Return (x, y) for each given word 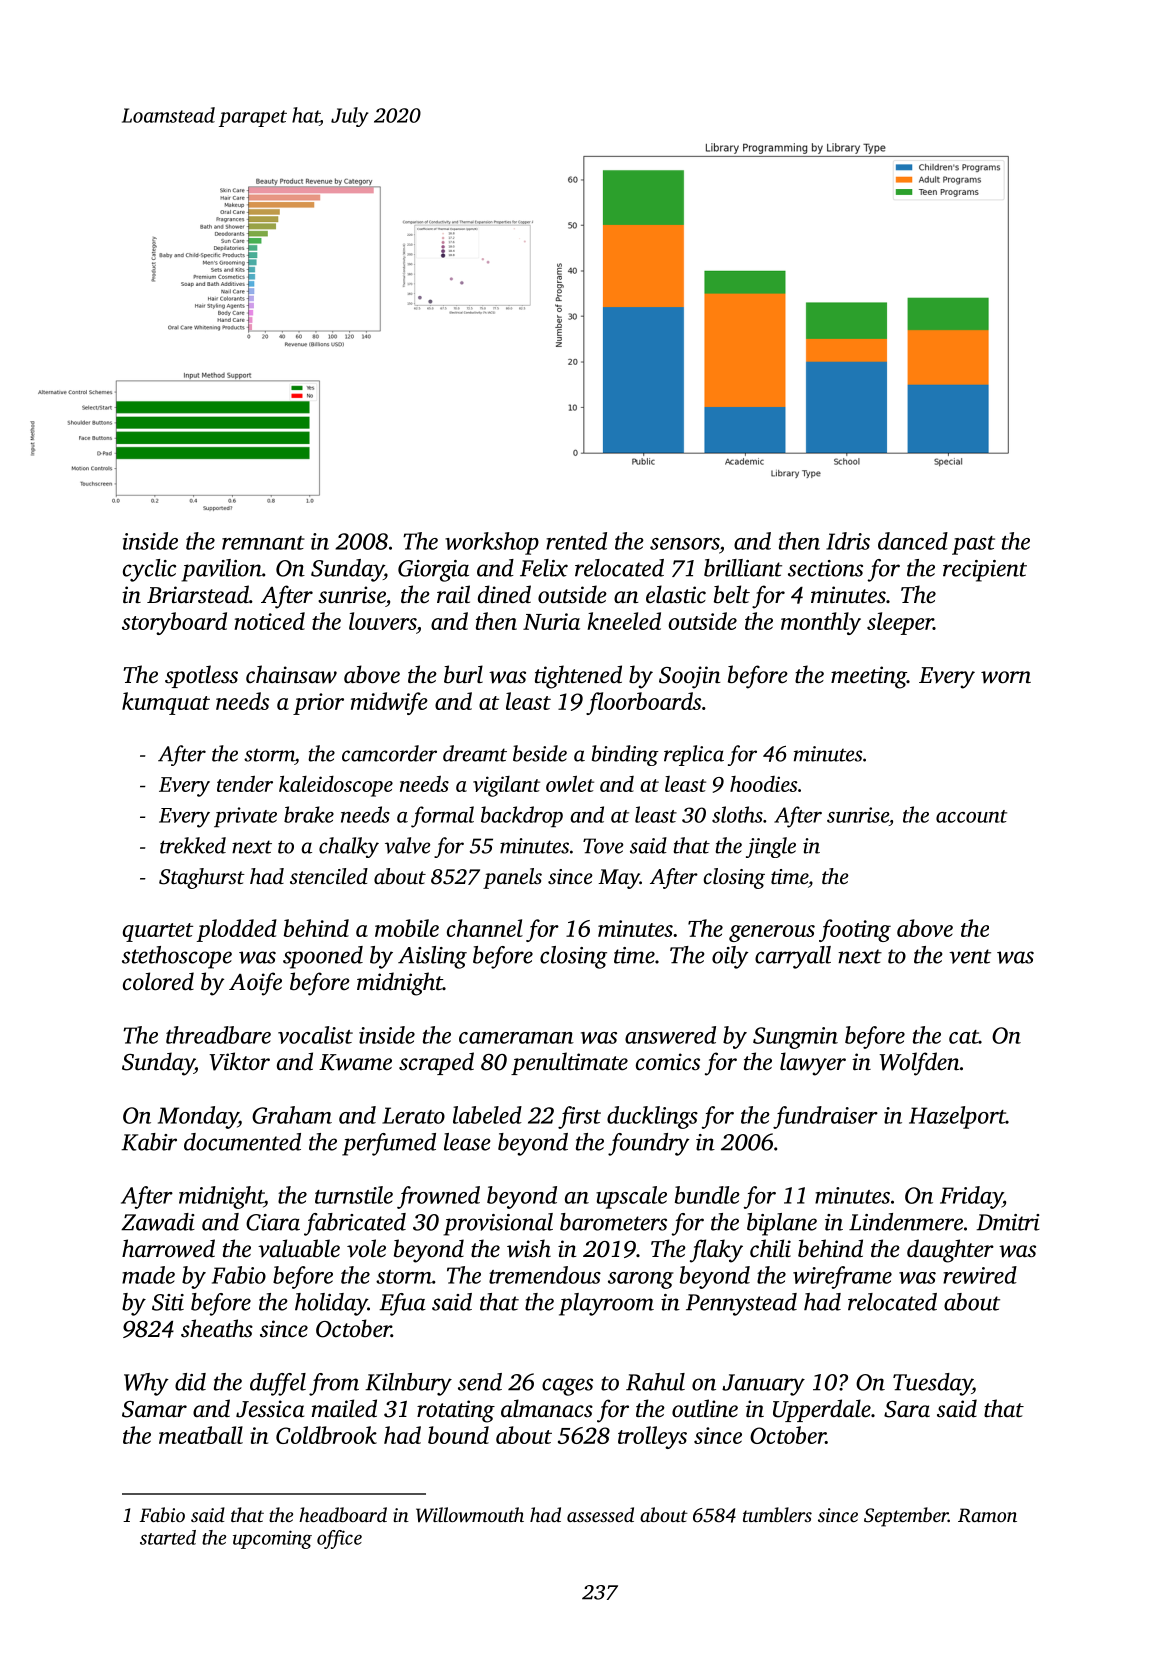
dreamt (475, 753)
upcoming (272, 1539)
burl (463, 674)
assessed (600, 1514)
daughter (950, 1251)
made (148, 1275)
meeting (869, 677)
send (480, 1382)
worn (1006, 677)
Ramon (987, 1515)
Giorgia (433, 571)
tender (245, 783)
